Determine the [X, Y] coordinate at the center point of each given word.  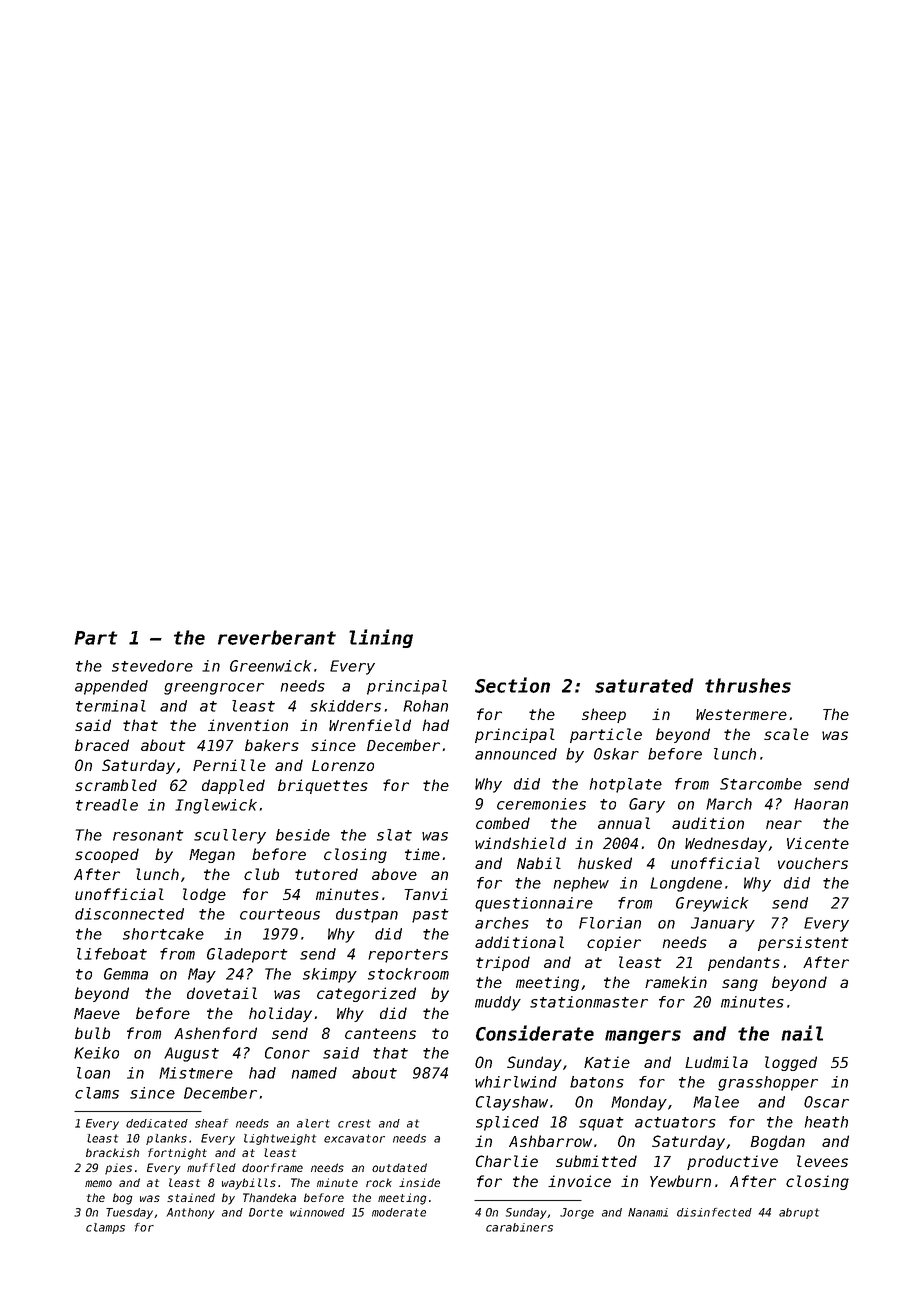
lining [381, 638]
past [430, 916]
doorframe [272, 1167]
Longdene [686, 884]
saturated [644, 685]
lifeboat [112, 954]
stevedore [152, 666]
